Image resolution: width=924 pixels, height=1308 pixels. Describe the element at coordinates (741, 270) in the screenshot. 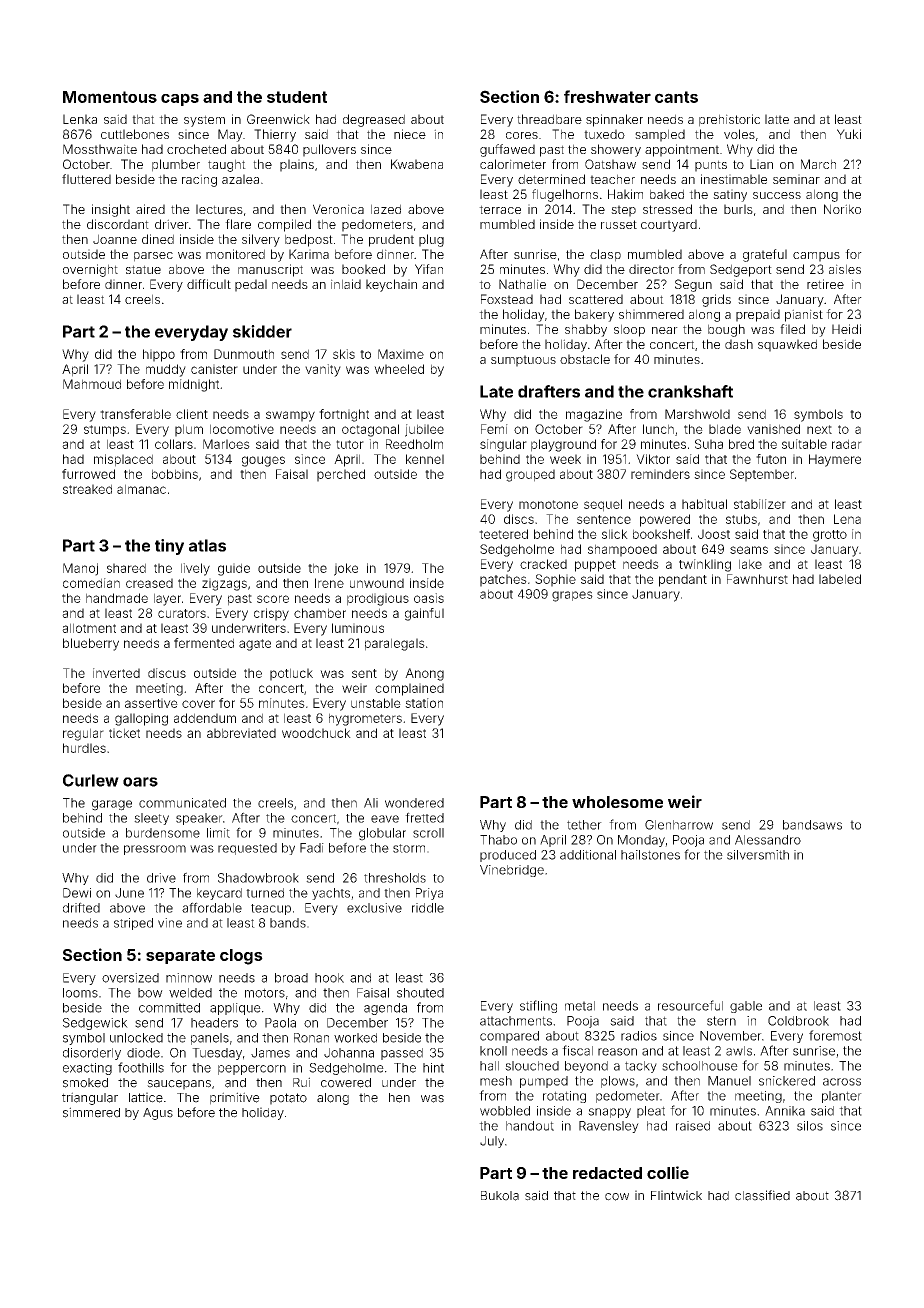

I see `Sedgeport` at that location.
